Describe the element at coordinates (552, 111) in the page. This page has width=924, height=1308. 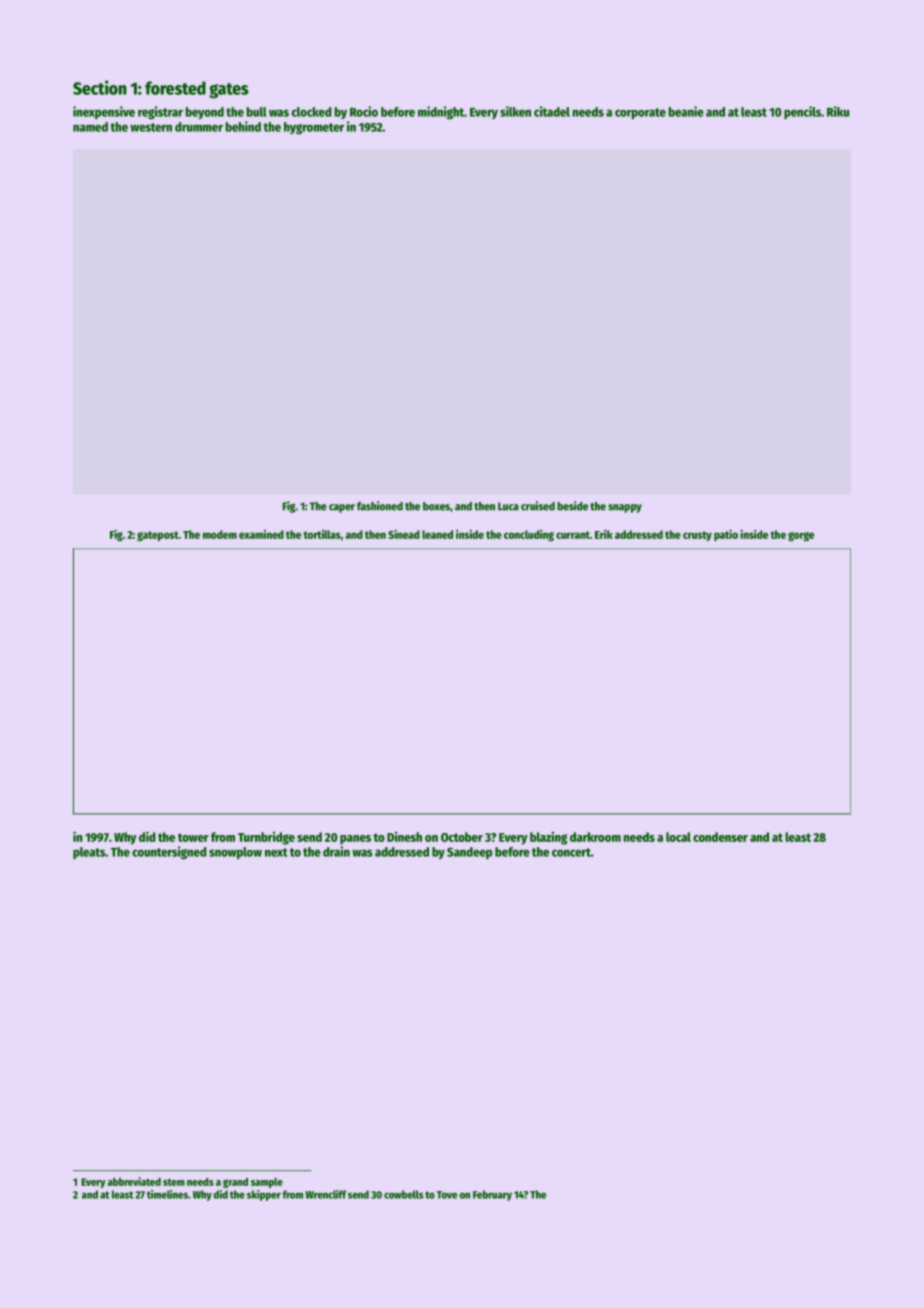
I see `citadel` at that location.
